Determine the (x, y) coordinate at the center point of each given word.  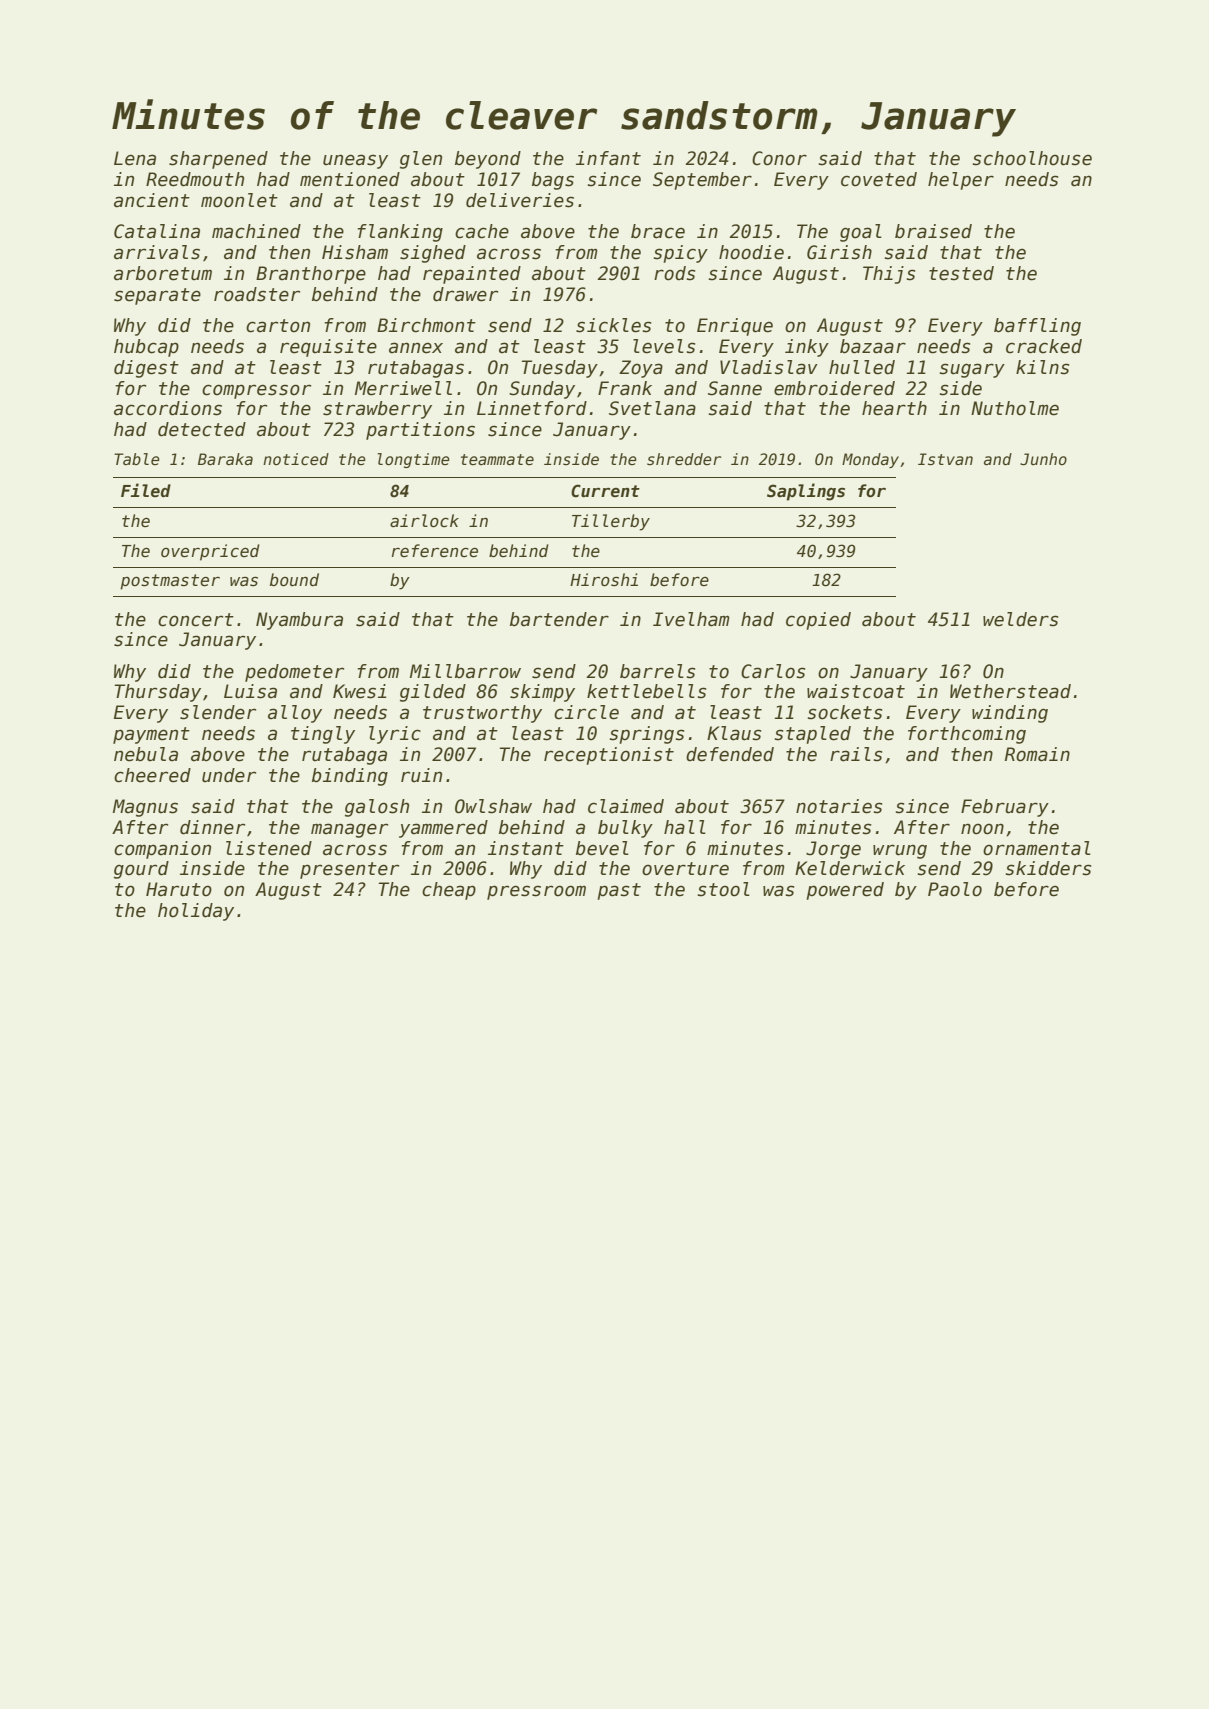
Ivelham (691, 619)
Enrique (735, 327)
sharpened (218, 160)
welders (1020, 619)
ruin (421, 775)
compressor (256, 391)
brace (658, 231)
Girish (839, 252)
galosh (377, 808)
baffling (1037, 327)
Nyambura (299, 621)
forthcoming (967, 735)
